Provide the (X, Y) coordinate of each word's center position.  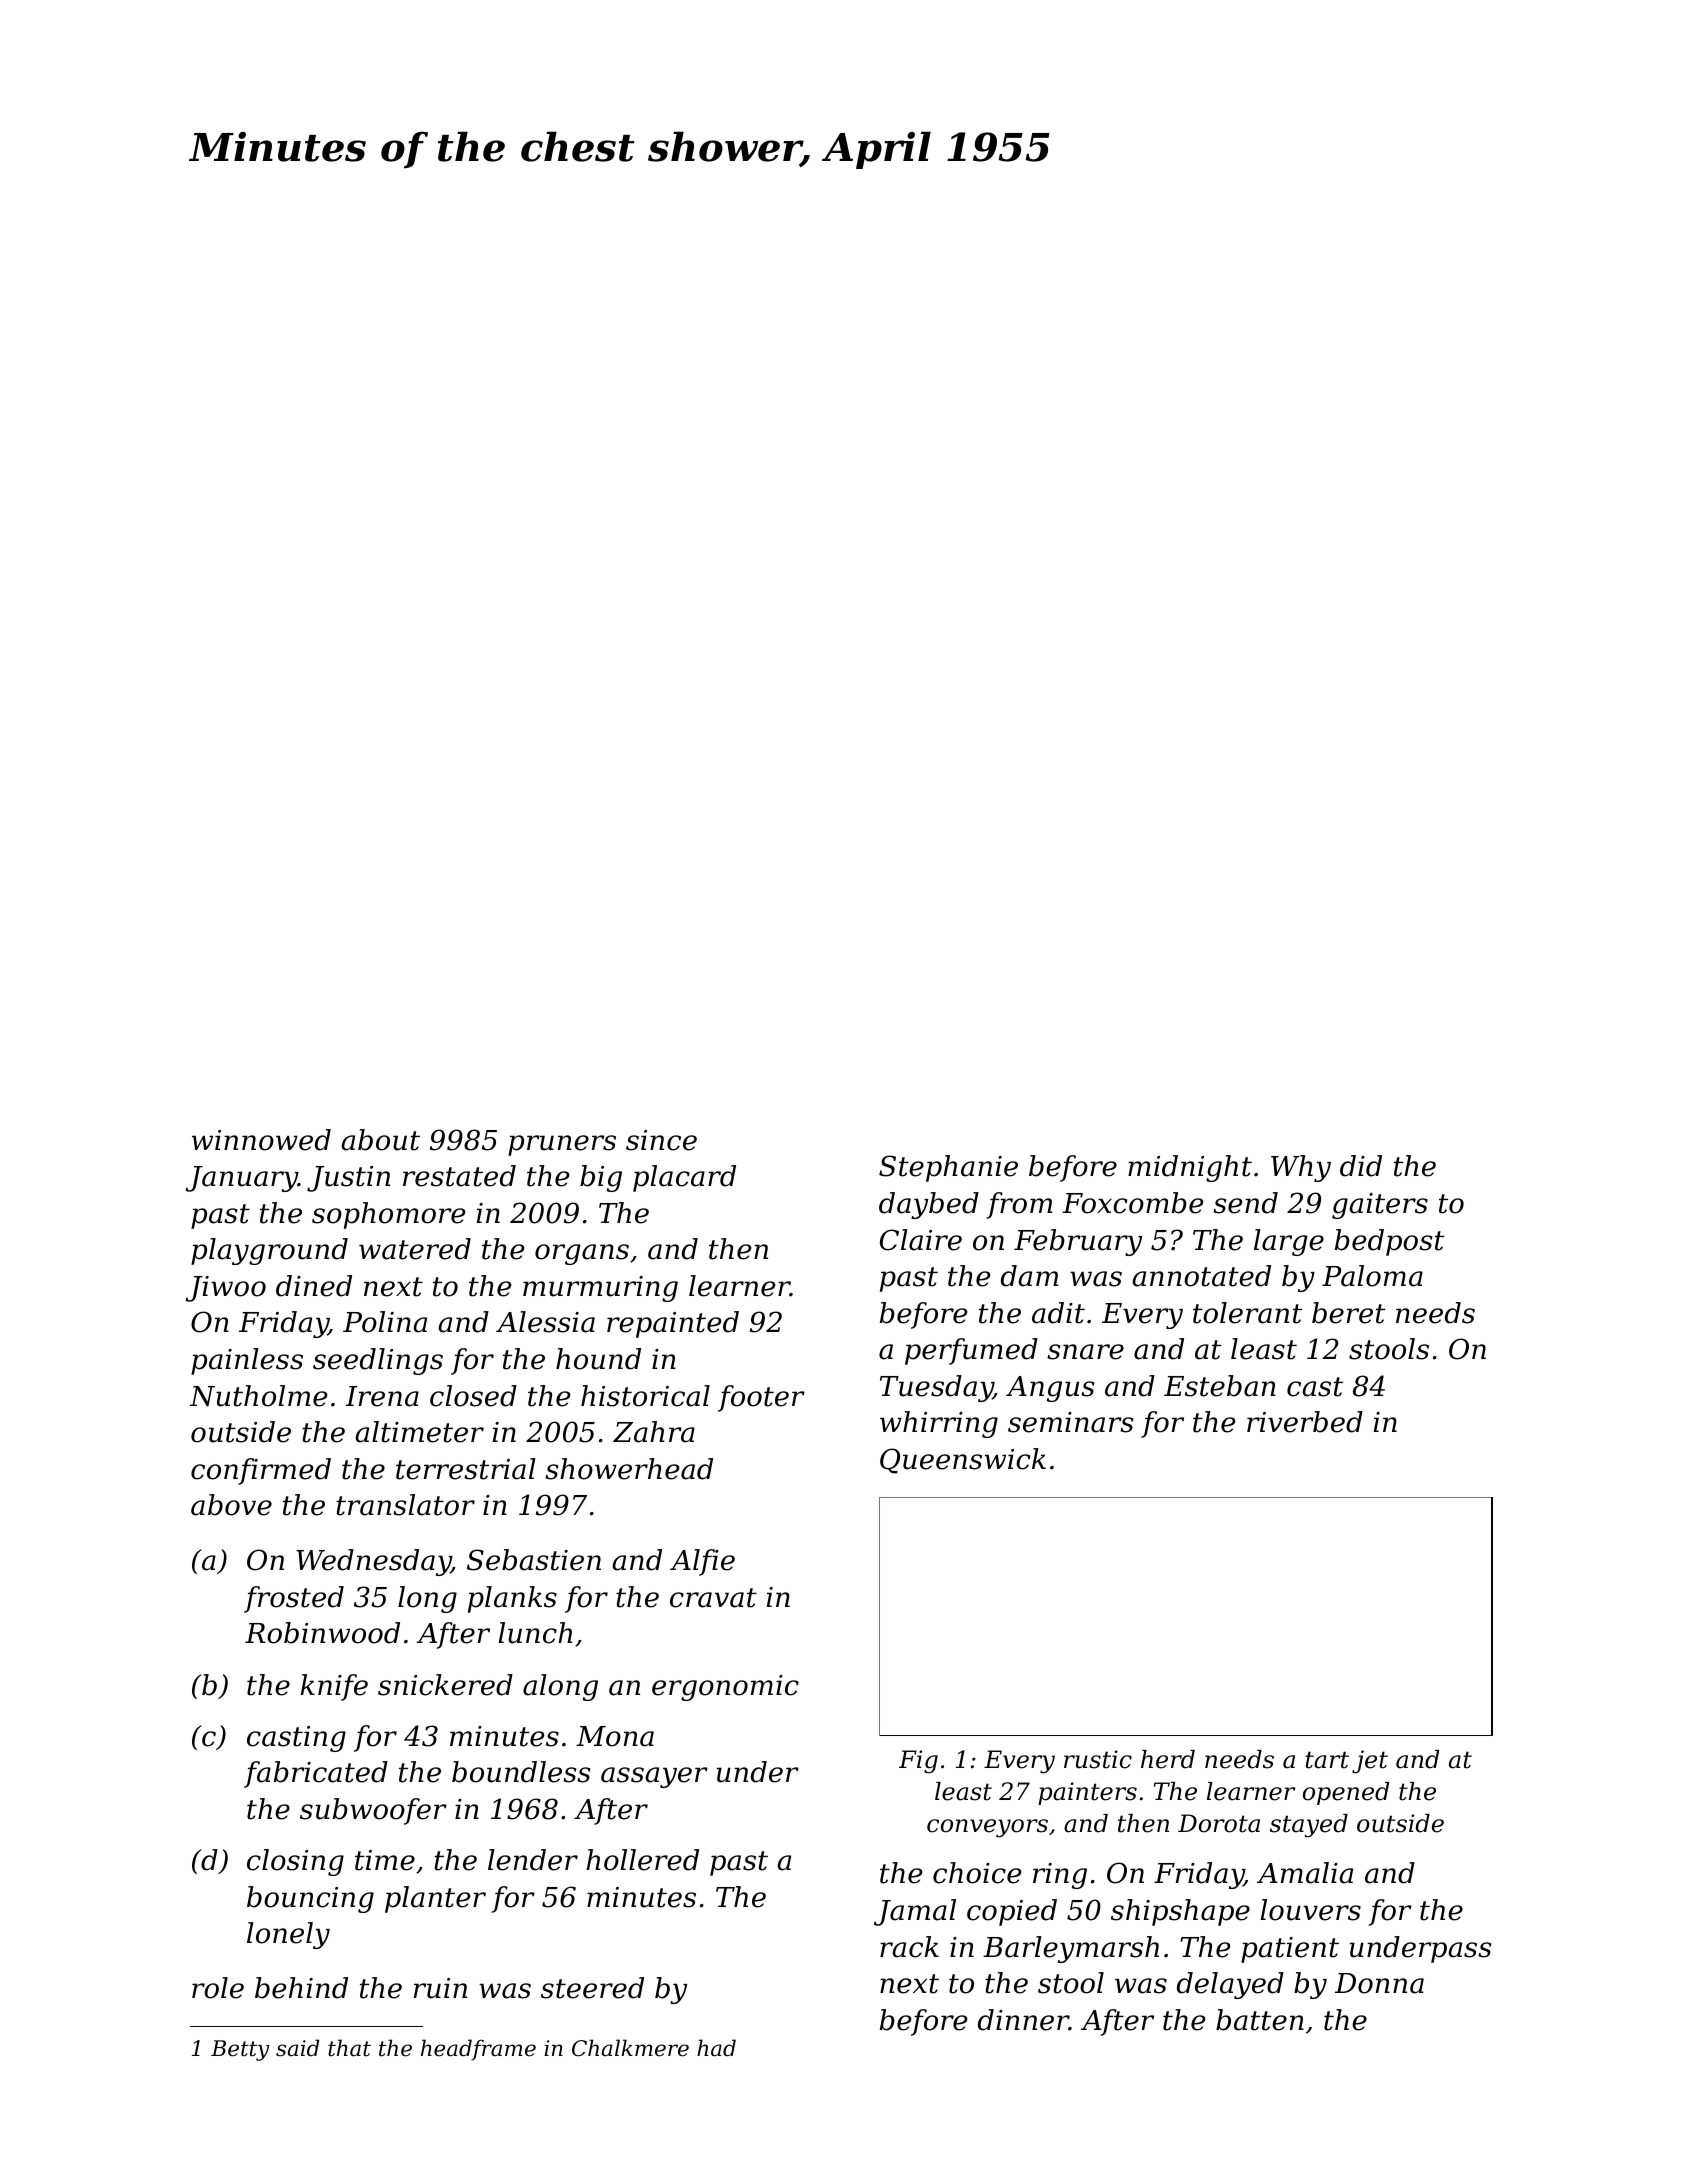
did (1361, 1166)
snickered (445, 1685)
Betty (240, 2050)
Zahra (654, 1432)
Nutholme (258, 1396)
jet (1370, 1762)
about (380, 1140)
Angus (1050, 1389)
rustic (1098, 1759)
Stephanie (948, 1168)
